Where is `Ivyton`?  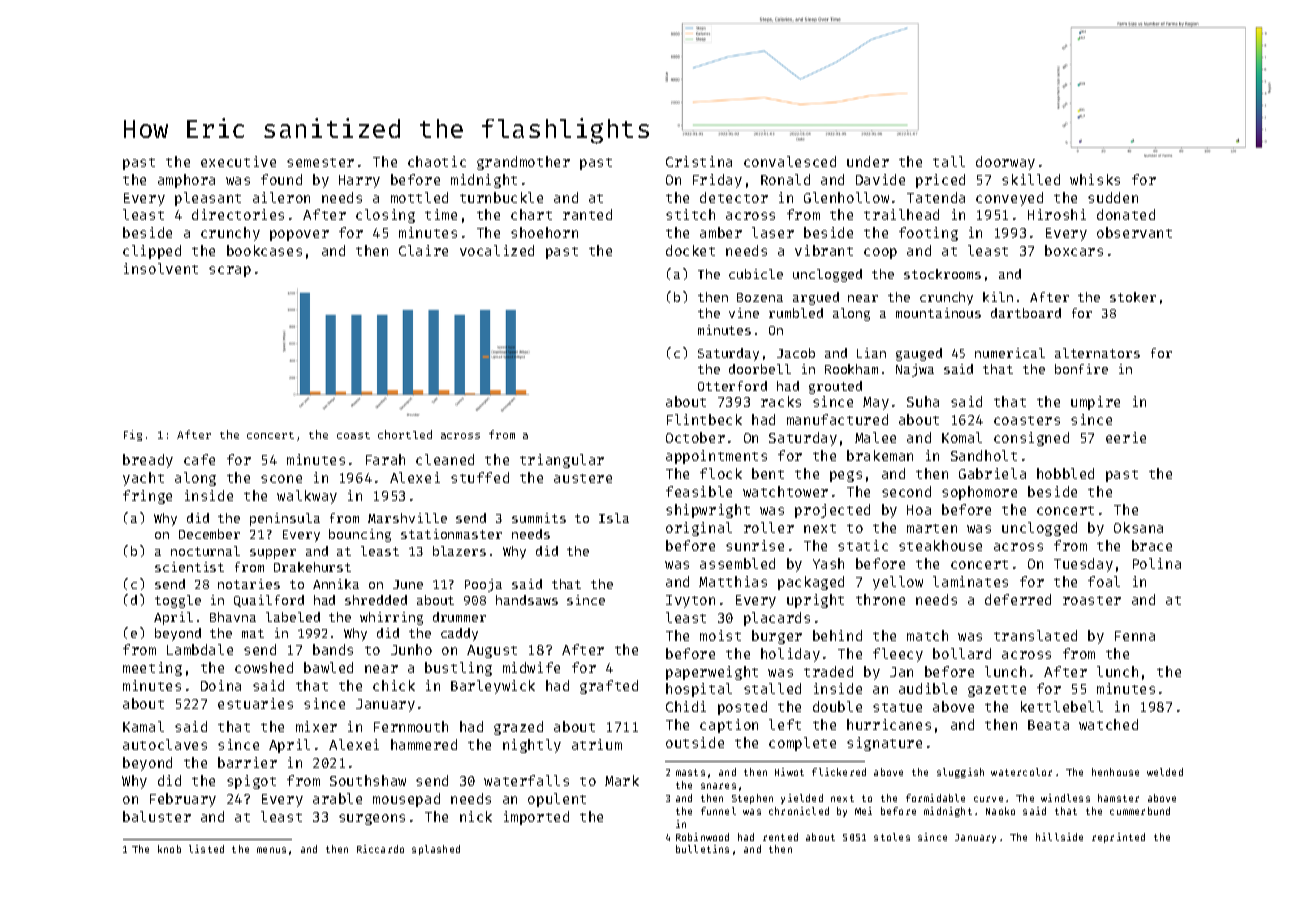 Ivyton is located at coordinates (690, 601).
